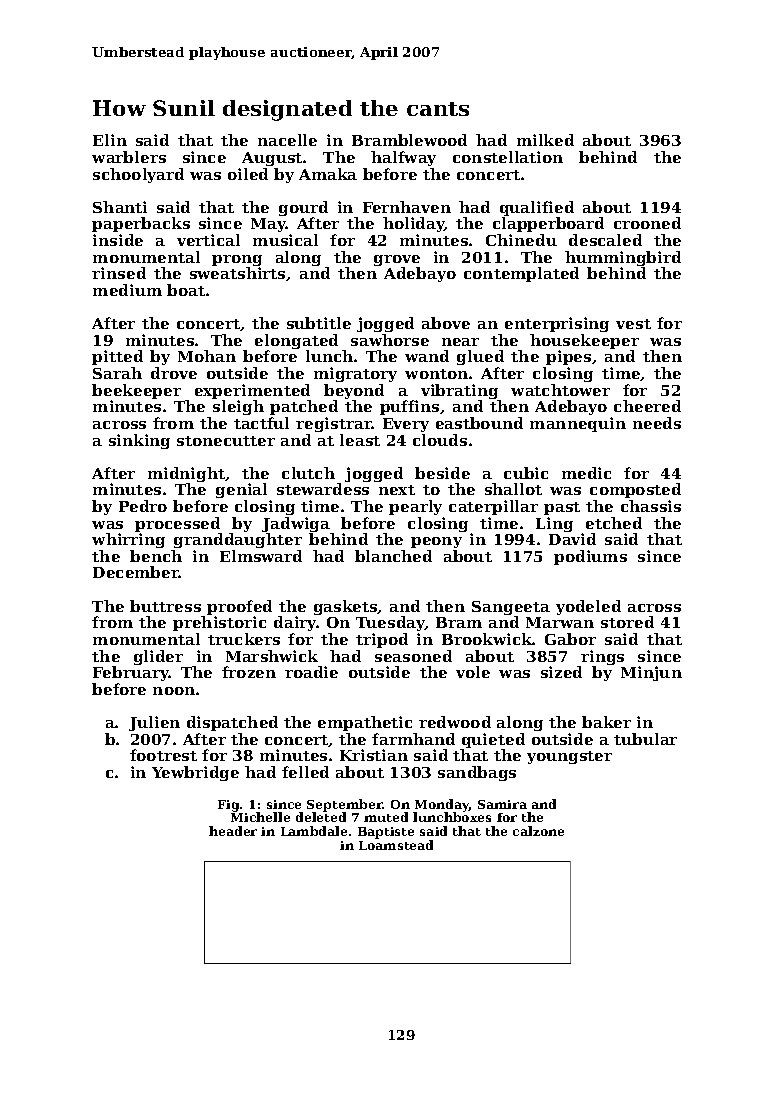 This image has height=1100, width=775. I want to click on watchtower, so click(560, 390).
